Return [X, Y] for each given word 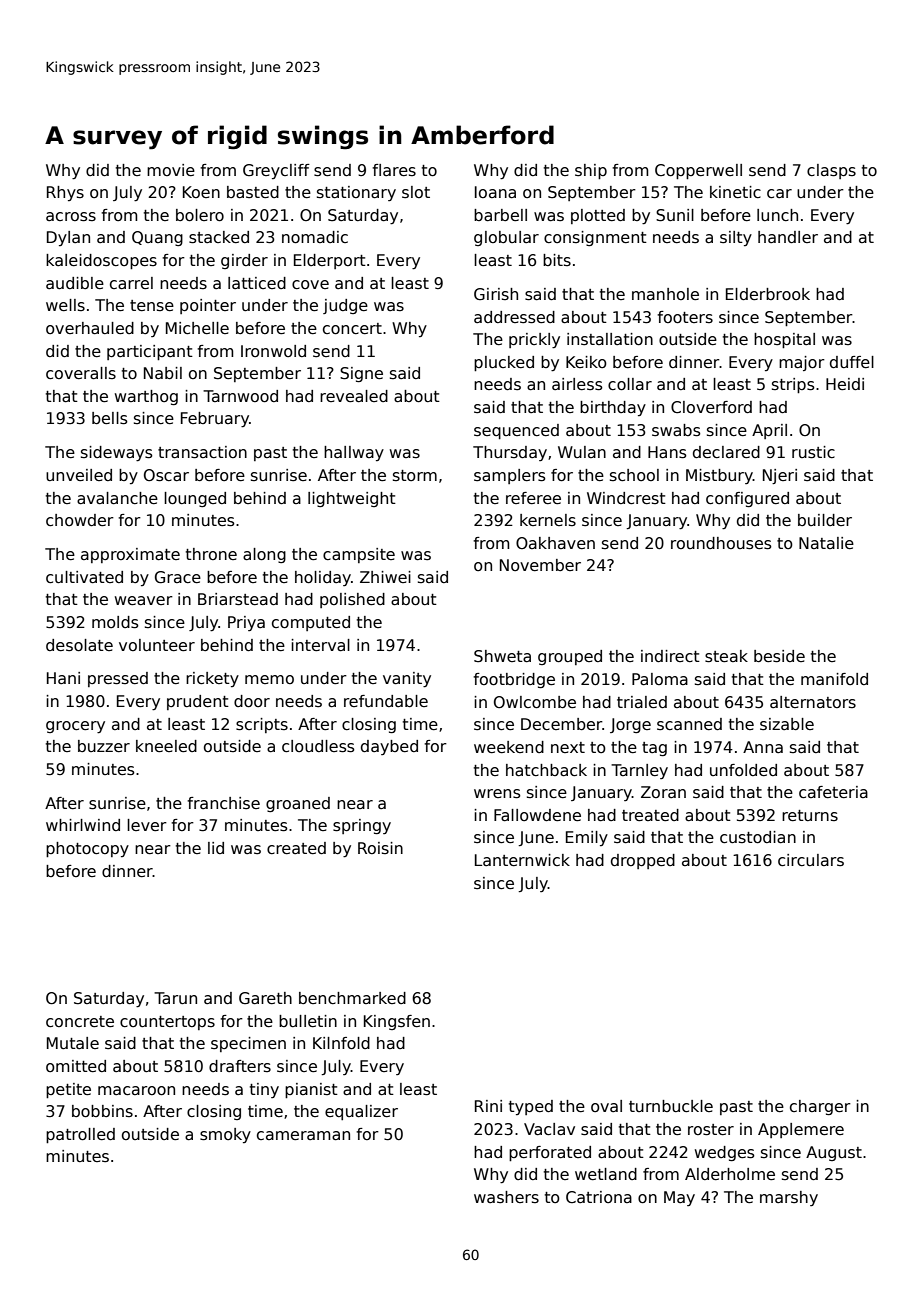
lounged [195, 499]
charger [820, 1107]
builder [825, 520]
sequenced [516, 431]
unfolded [743, 770]
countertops [167, 1023]
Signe [361, 374]
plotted [598, 216]
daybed [389, 747]
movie [171, 170]
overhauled [90, 328]
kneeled [166, 746]
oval [606, 1106]
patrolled [80, 1135]
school [634, 475]
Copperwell [698, 171]
